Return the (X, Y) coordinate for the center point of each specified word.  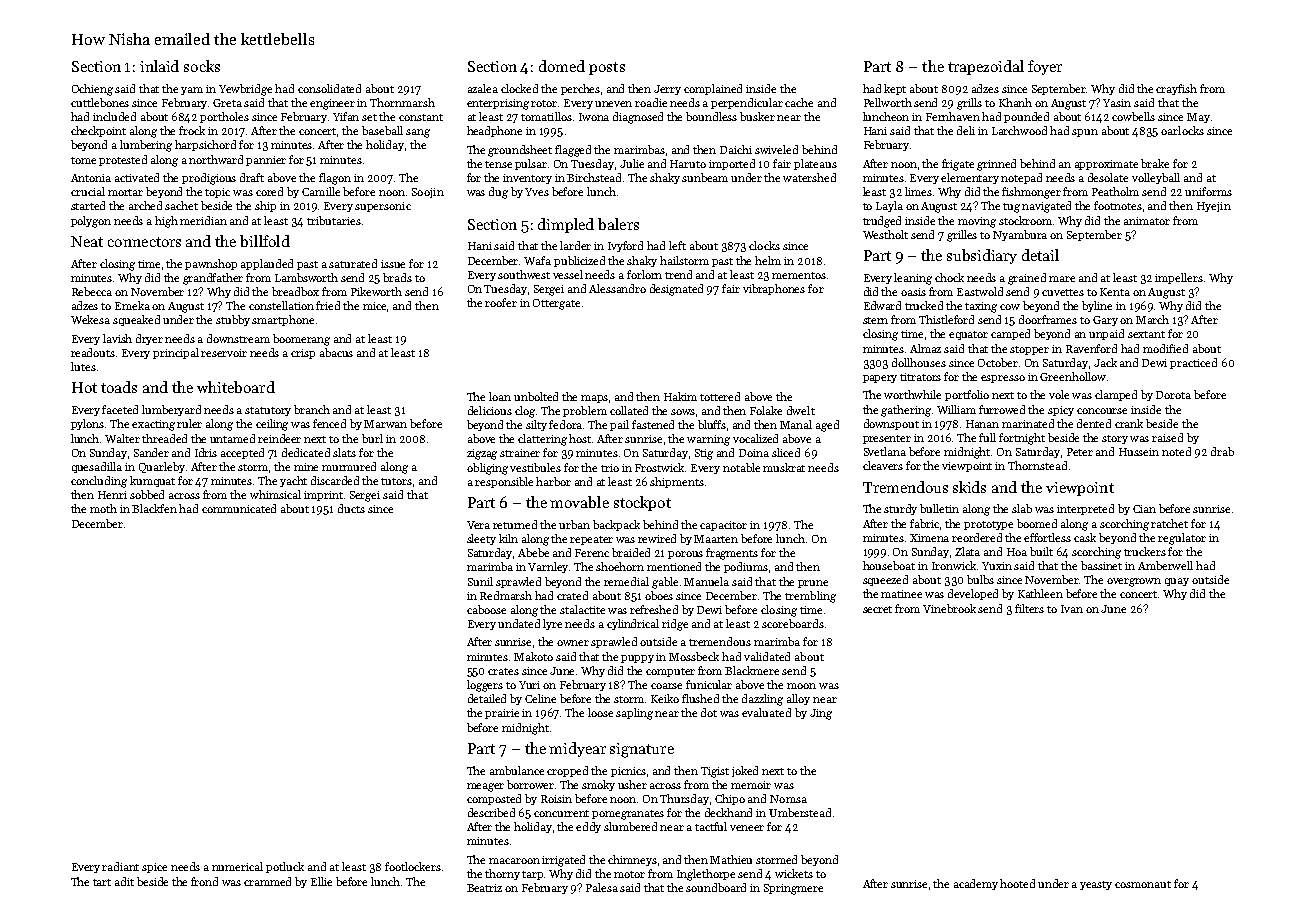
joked (745, 771)
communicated (239, 508)
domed (562, 66)
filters (1029, 608)
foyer (1045, 67)
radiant (120, 866)
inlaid (159, 66)
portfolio (967, 395)
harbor (553, 481)
